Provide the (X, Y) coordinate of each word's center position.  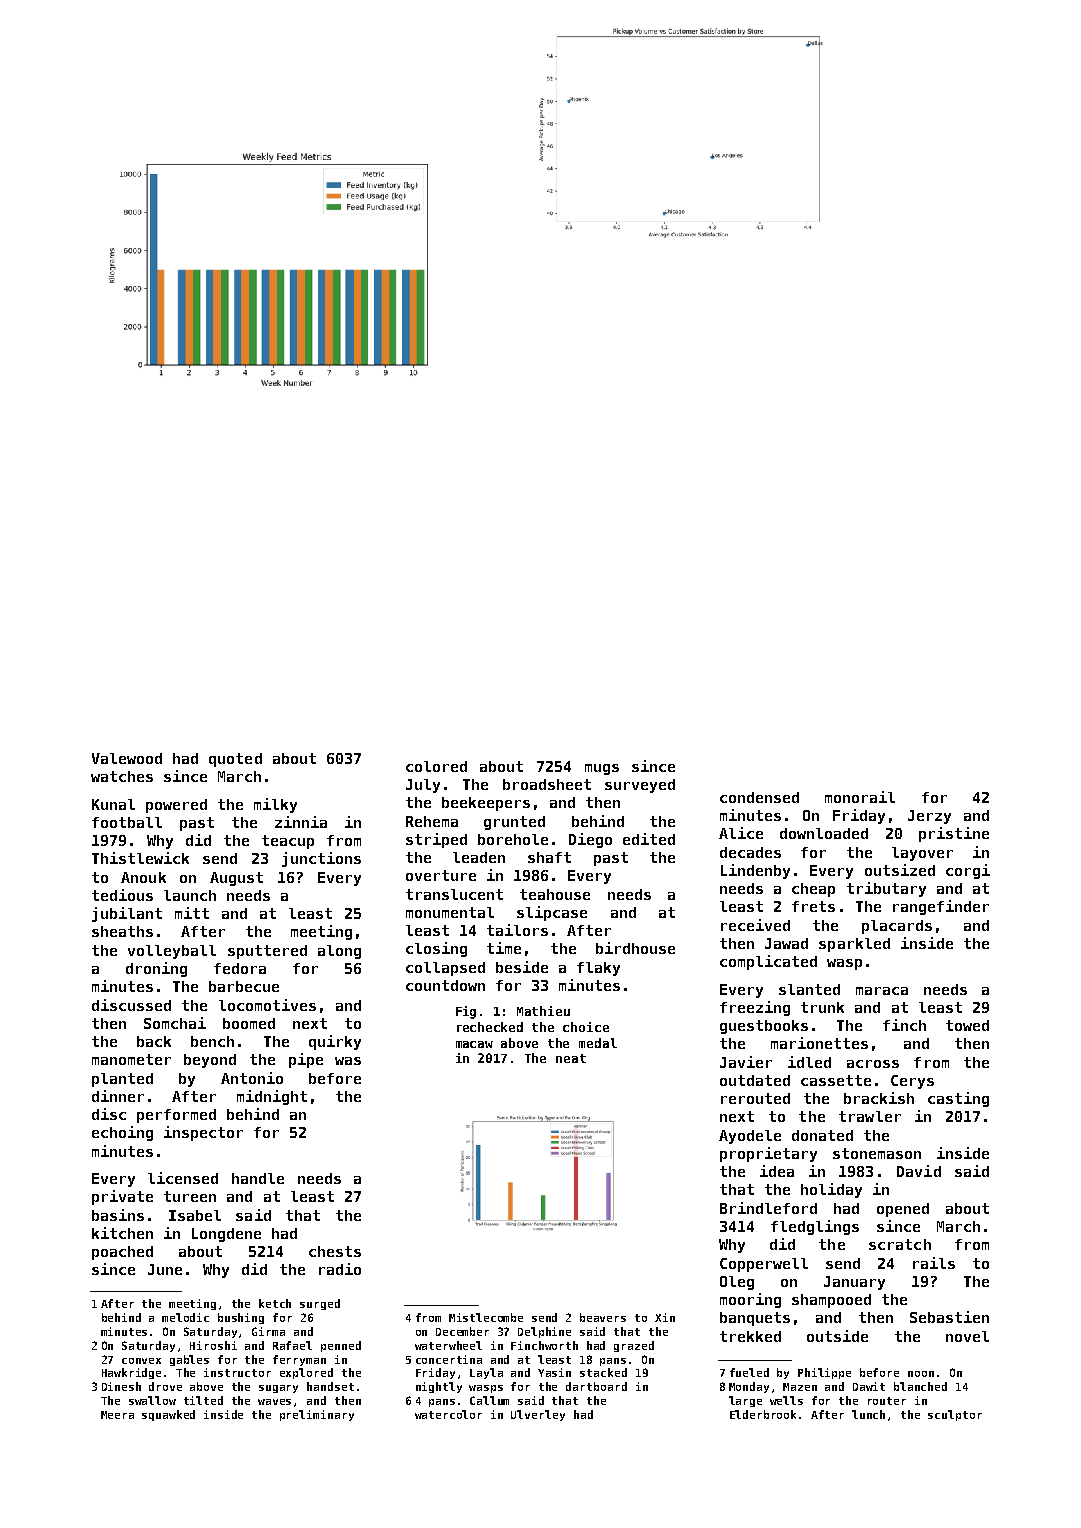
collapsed (445, 969)
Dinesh (121, 1386)
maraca (882, 991)
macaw (474, 1044)
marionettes (819, 1043)
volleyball (172, 952)
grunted (514, 823)
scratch (900, 1244)
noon (921, 1374)
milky (275, 805)
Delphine (544, 1332)
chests (335, 1251)
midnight (272, 1097)
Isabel (195, 1215)
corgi (968, 871)
